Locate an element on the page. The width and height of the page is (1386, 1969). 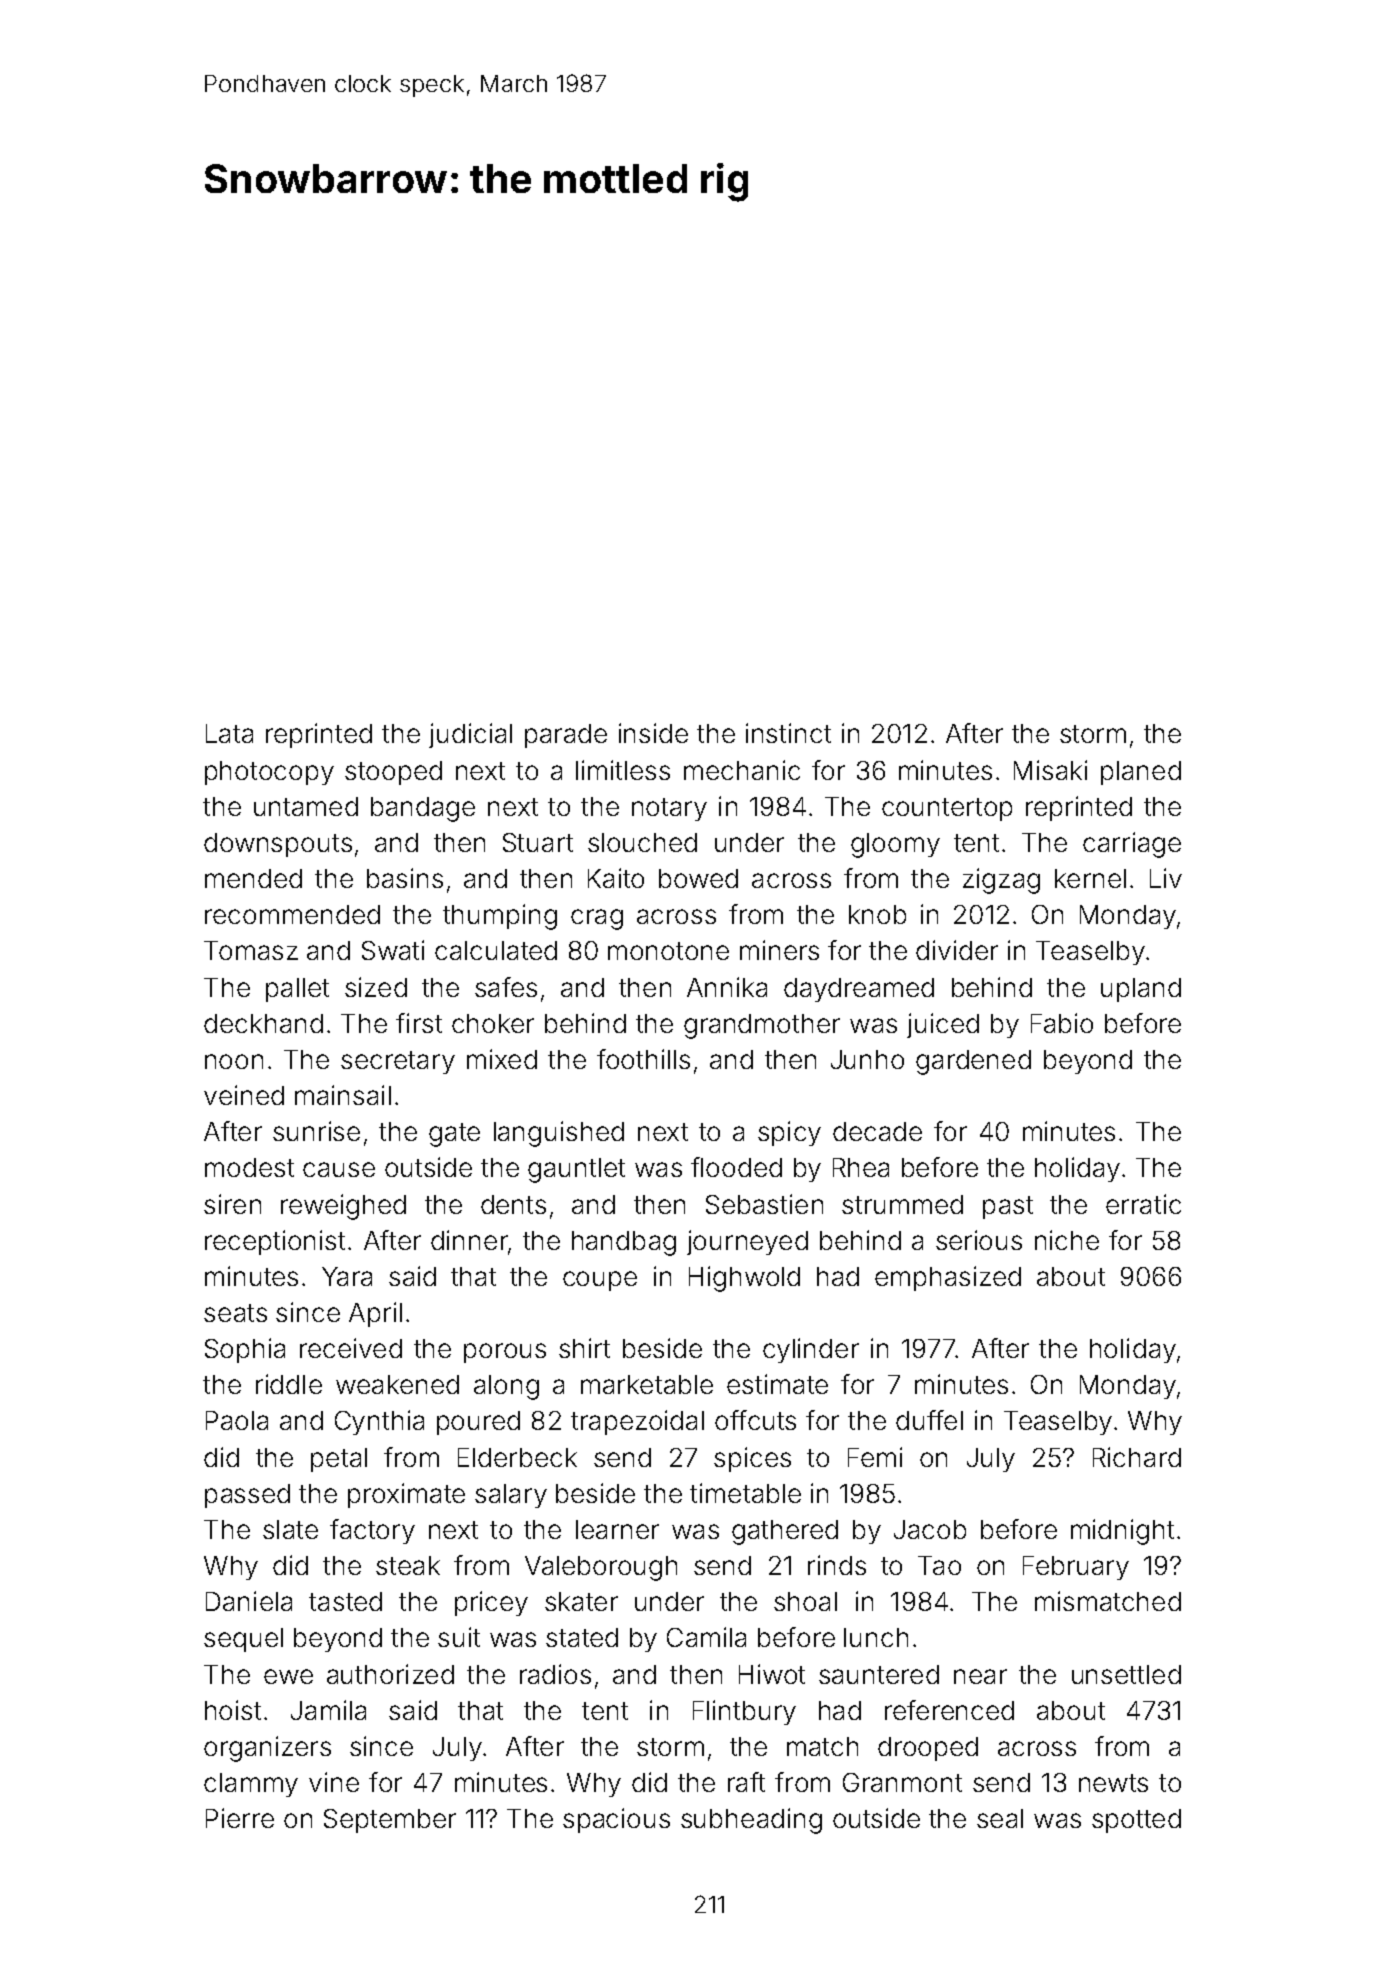
Lata is located at coordinates (229, 733).
